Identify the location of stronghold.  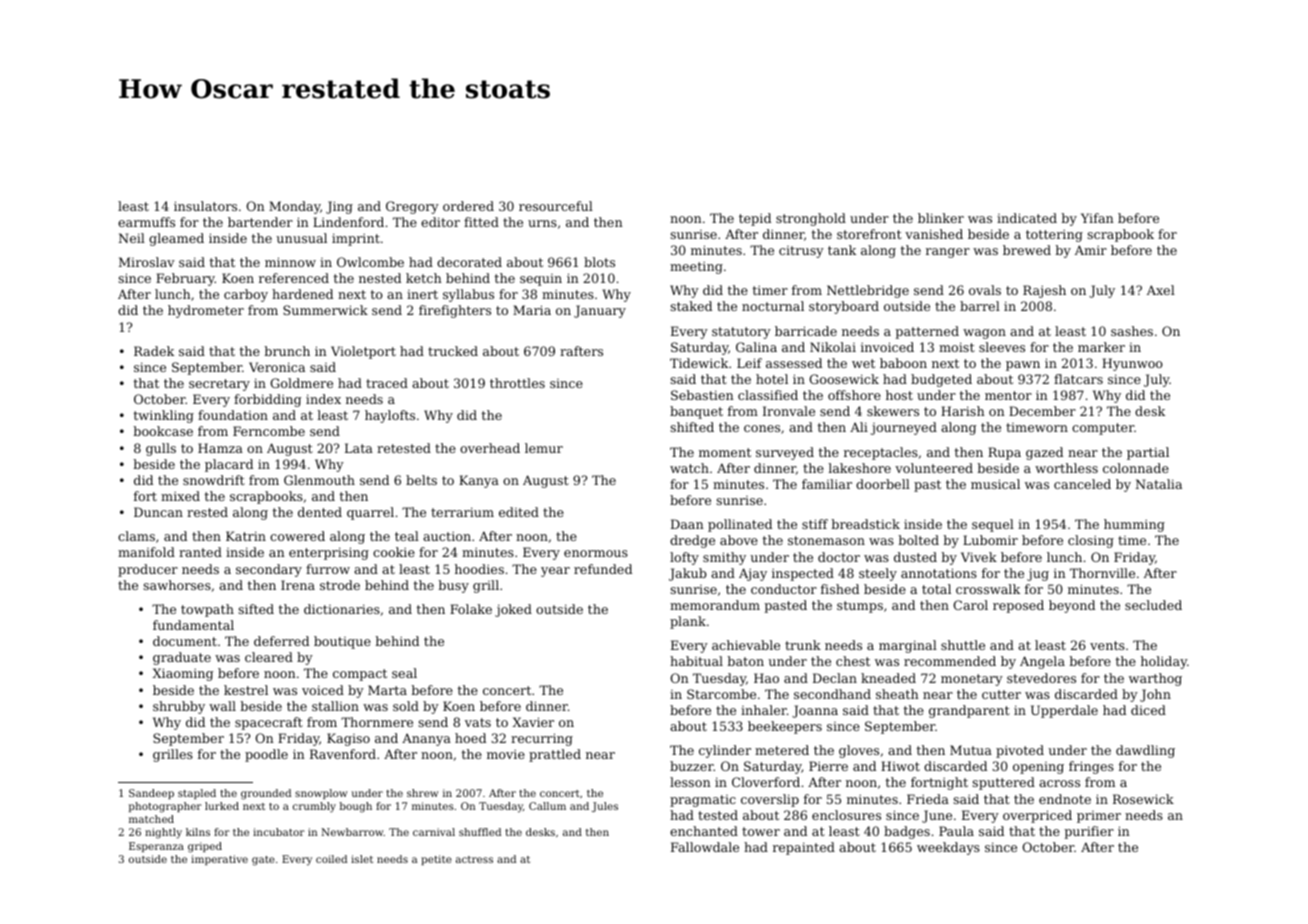
(811, 219).
